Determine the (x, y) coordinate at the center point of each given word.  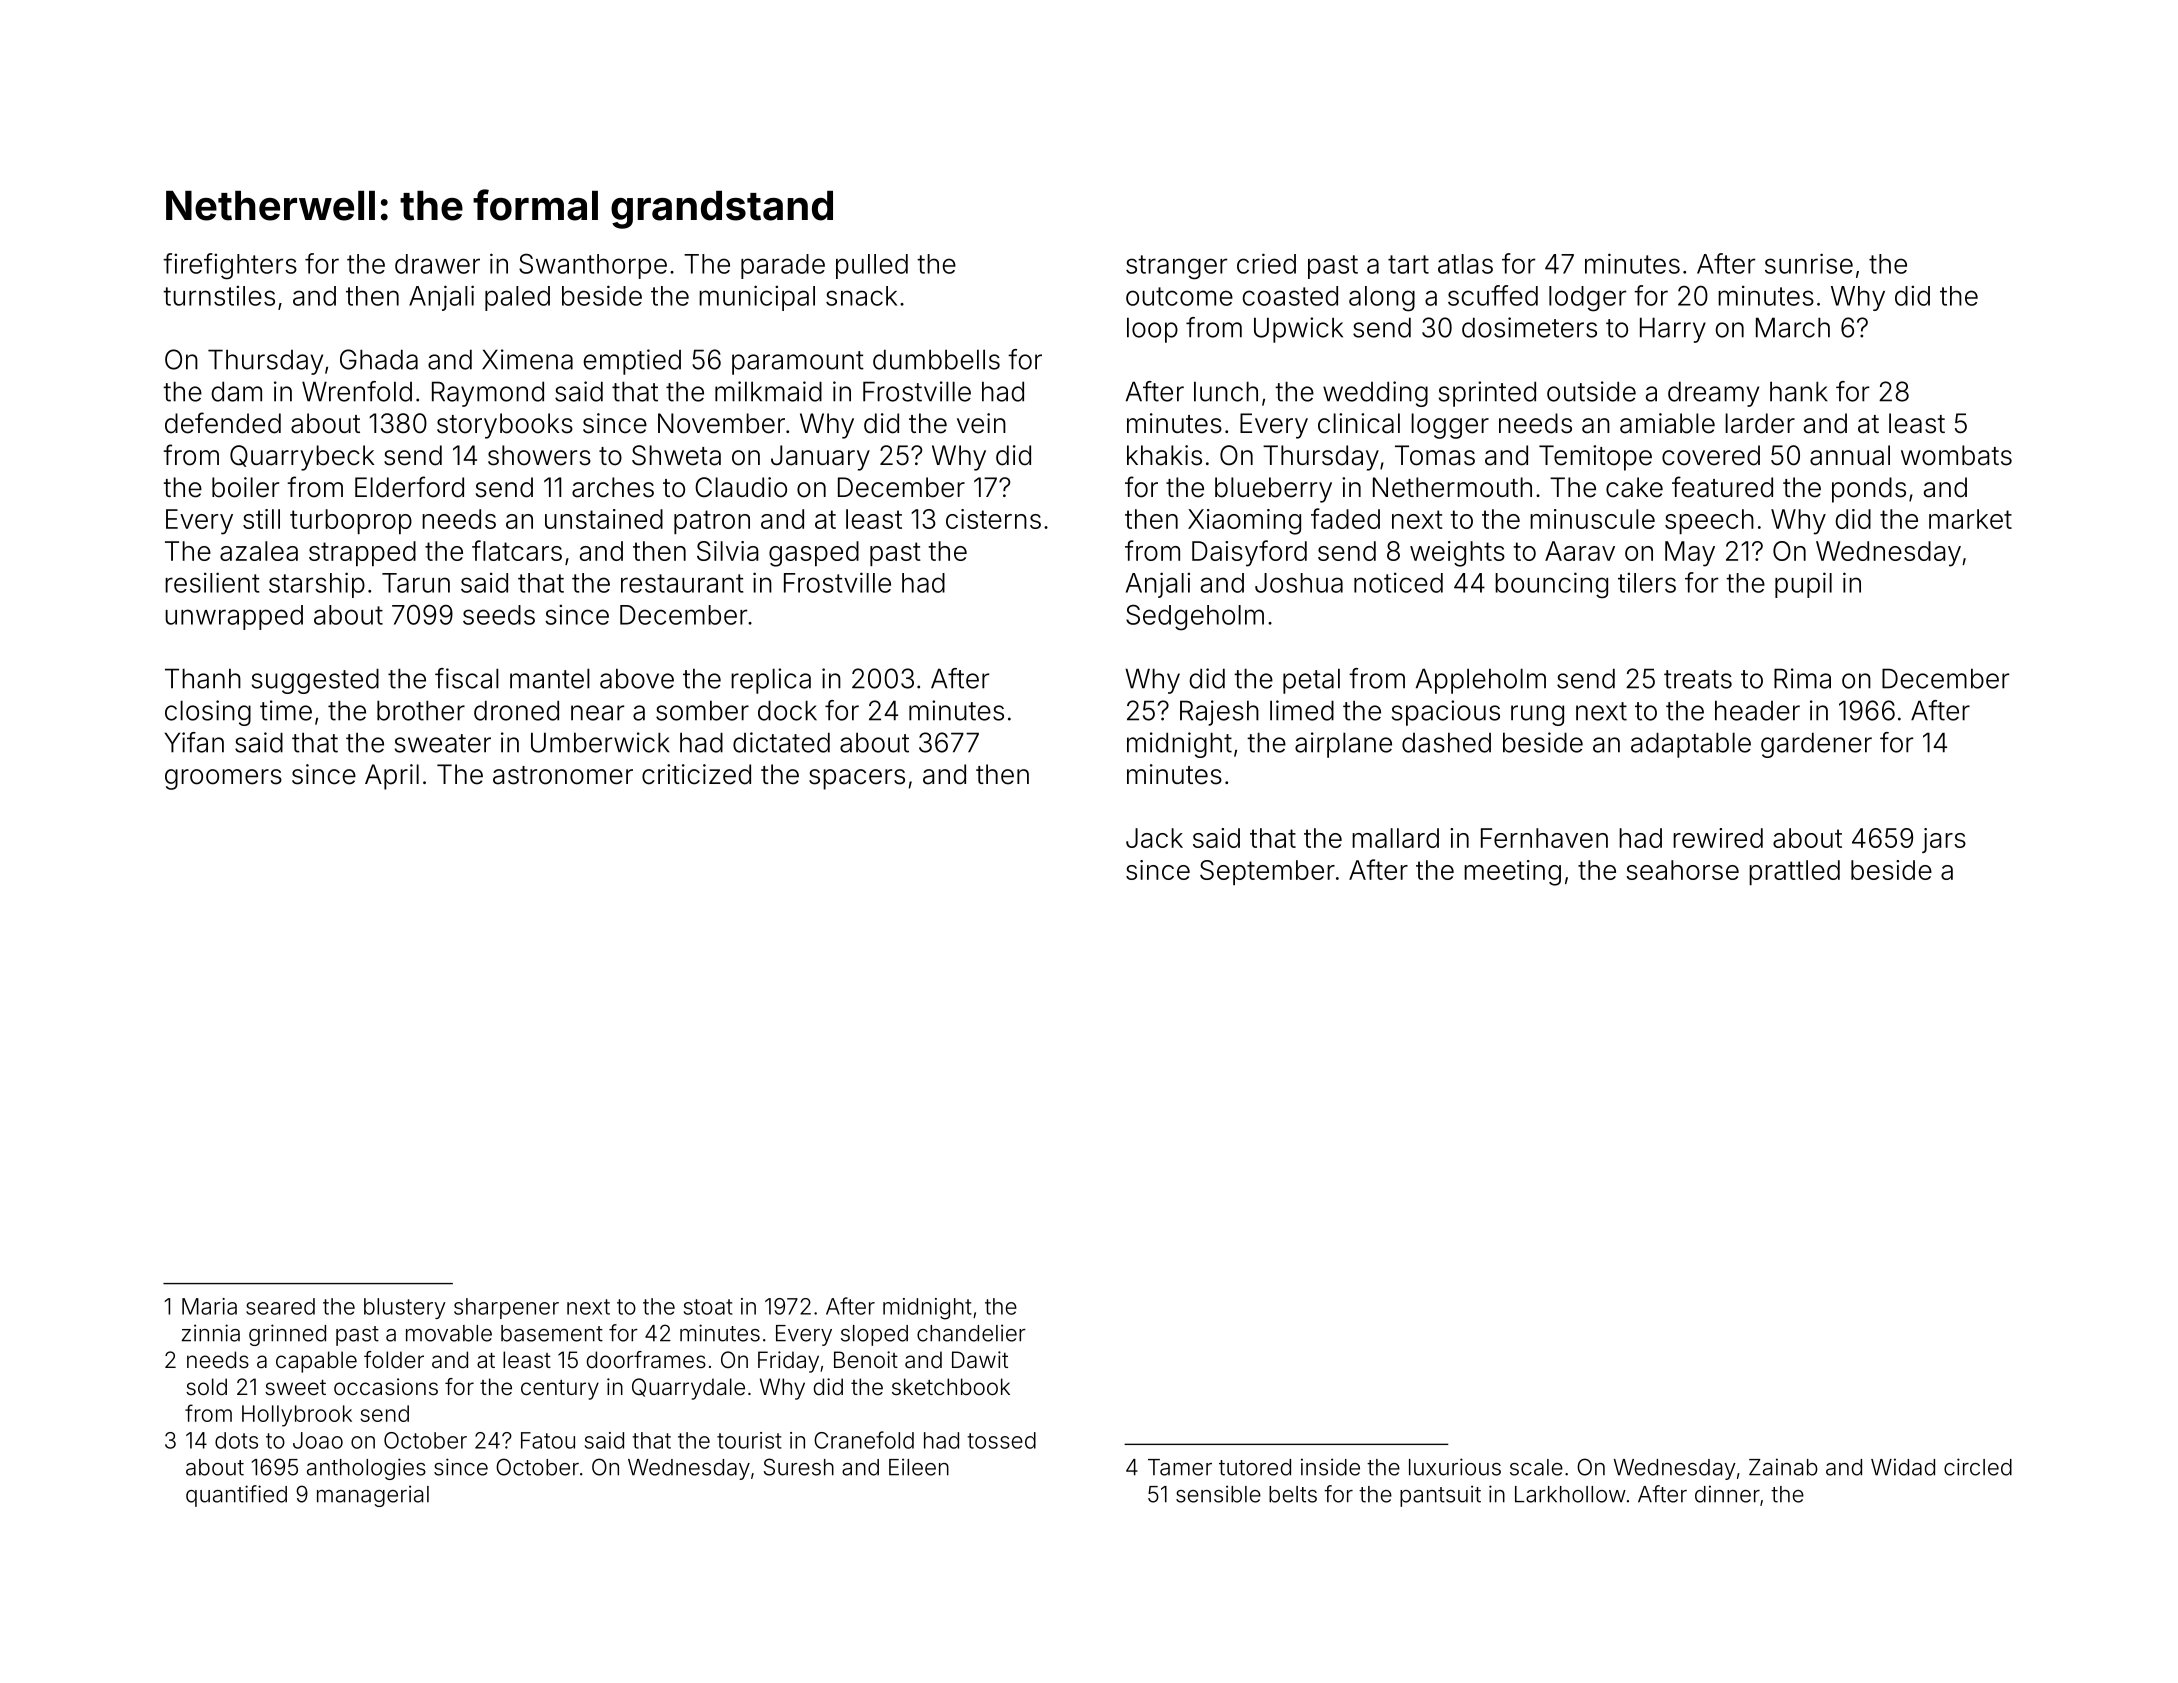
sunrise (1809, 263)
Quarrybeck (302, 458)
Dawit (980, 1360)
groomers (223, 779)
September (1267, 872)
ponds (1869, 490)
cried (1266, 263)
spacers (857, 779)
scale (1536, 1467)
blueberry (1273, 490)
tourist (749, 1440)
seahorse (1682, 870)
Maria (209, 1306)
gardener (1816, 745)
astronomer (563, 775)
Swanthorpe (593, 266)
